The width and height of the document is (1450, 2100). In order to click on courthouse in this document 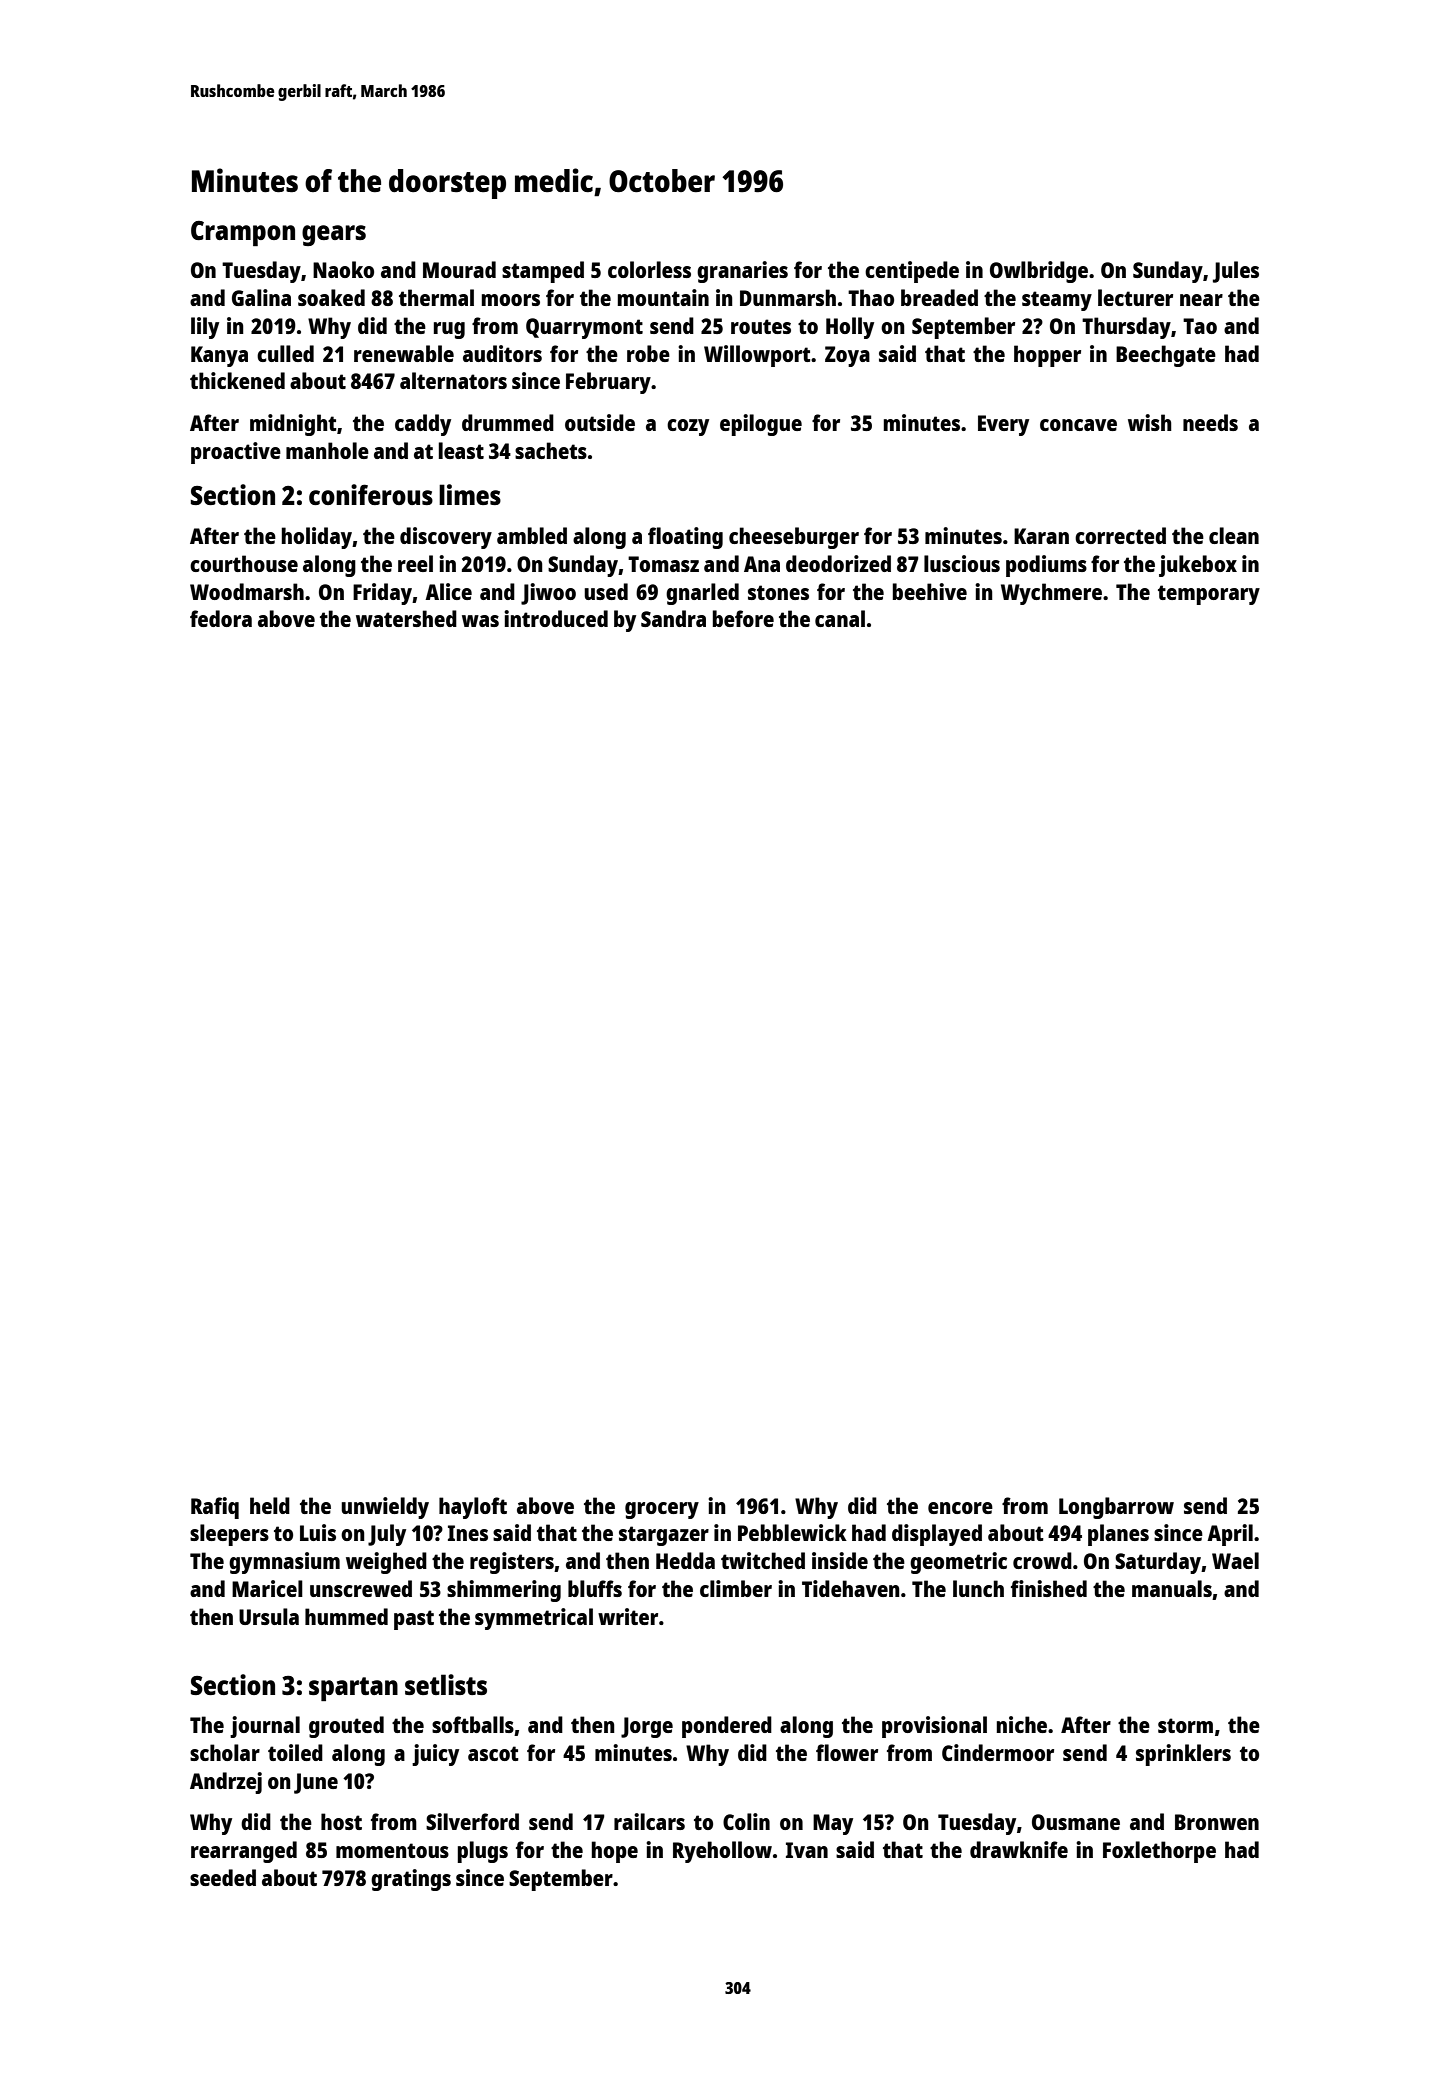, I will do `click(244, 563)`.
